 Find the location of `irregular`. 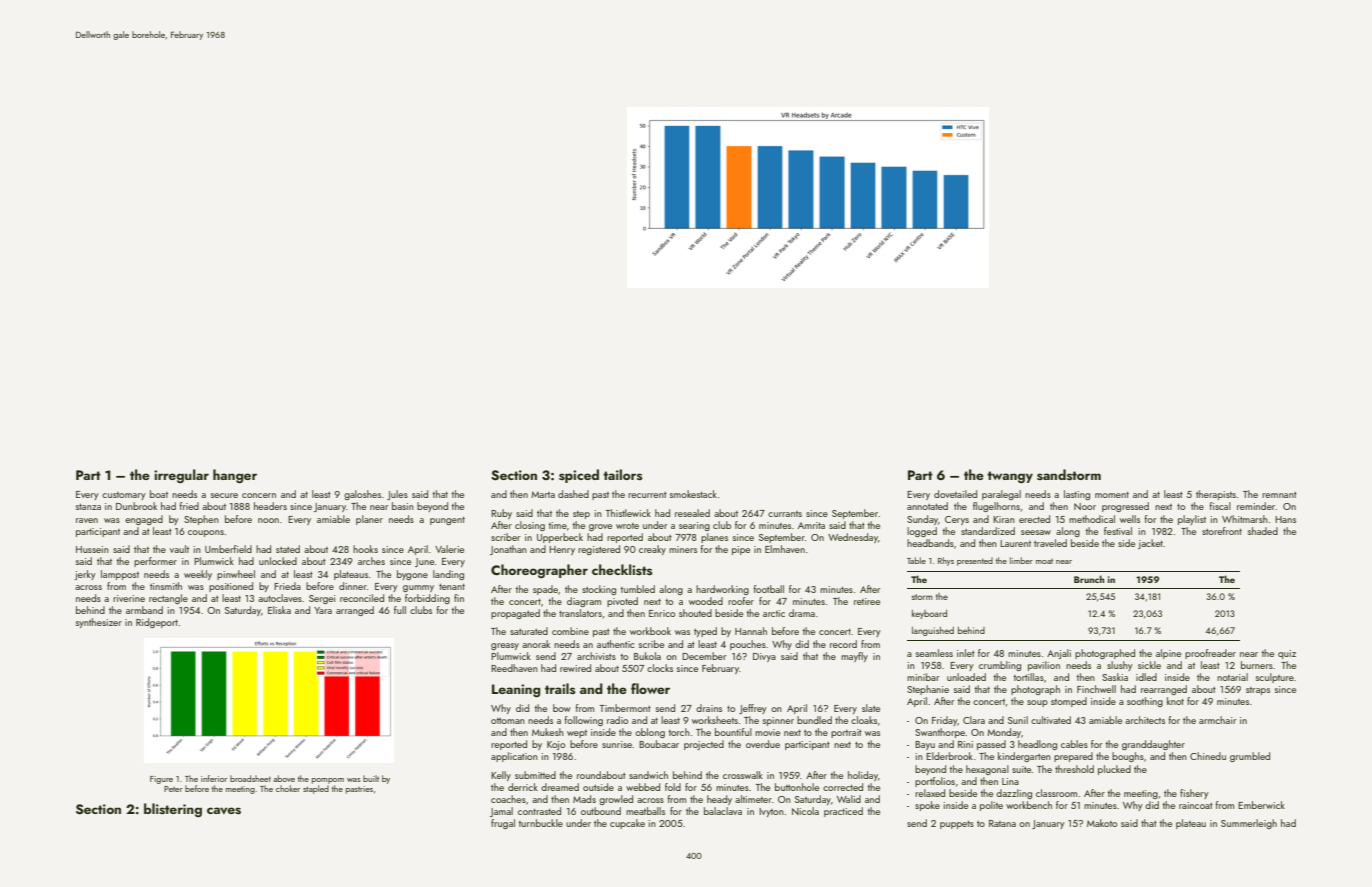

irregular is located at coordinates (181, 476).
